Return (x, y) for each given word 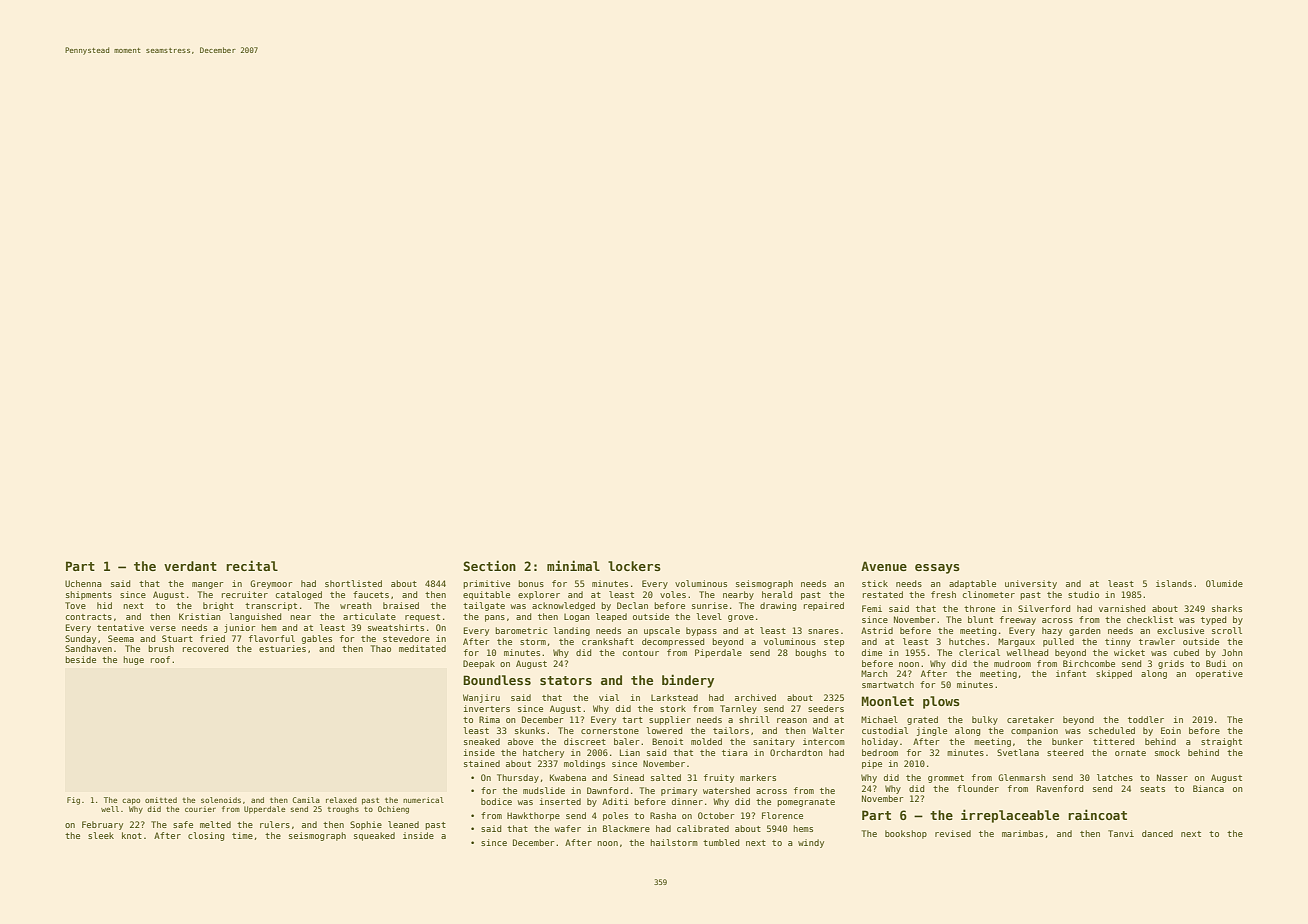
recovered (205, 648)
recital (252, 565)
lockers (634, 566)
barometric (521, 630)
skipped (1114, 674)
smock (1167, 752)
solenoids (221, 800)
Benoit (667, 741)
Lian (630, 752)
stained (482, 763)
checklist (1150, 619)
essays (937, 569)
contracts (89, 617)
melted (215, 824)
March (874, 673)
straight (1221, 742)
